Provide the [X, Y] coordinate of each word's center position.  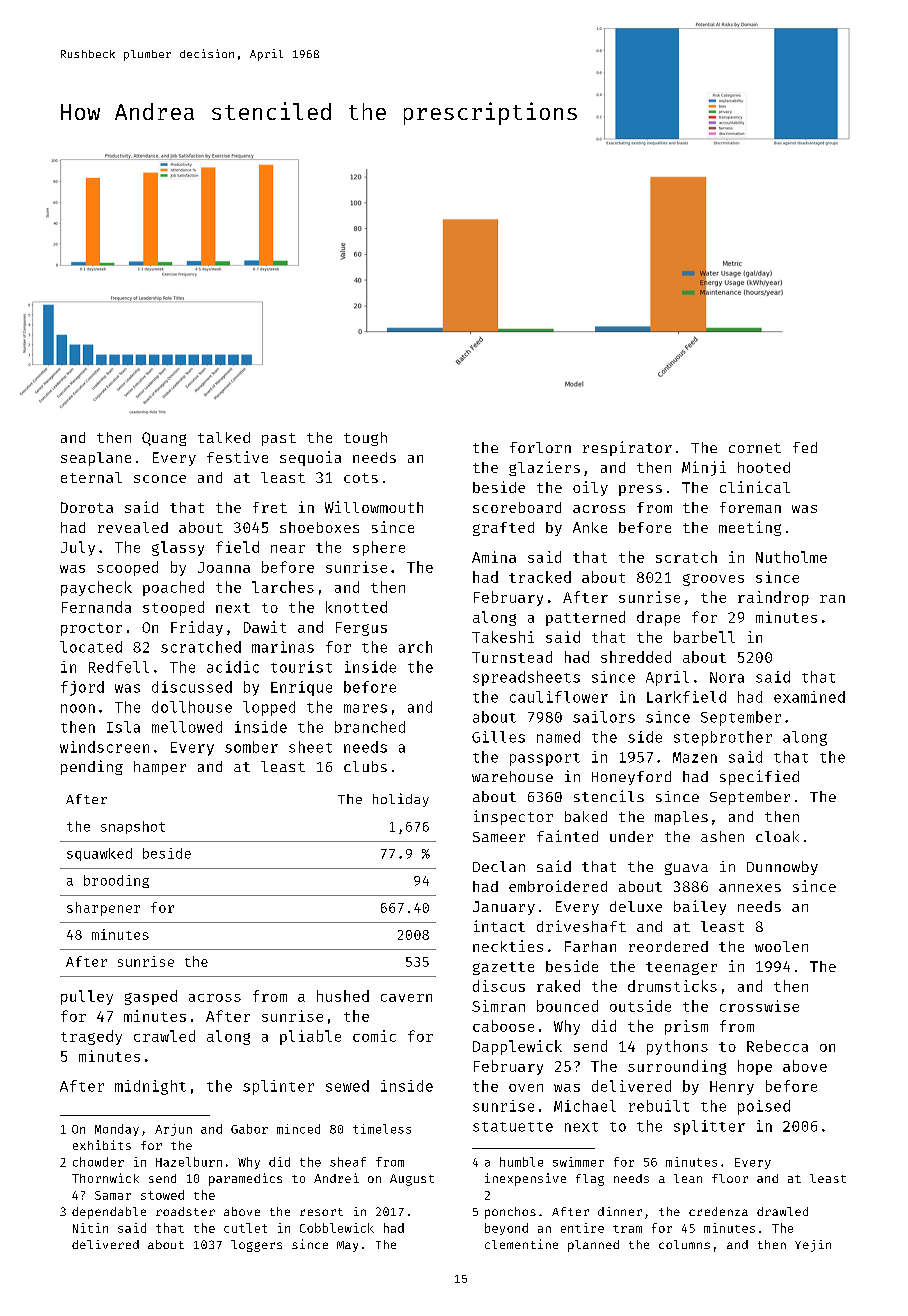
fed [805, 447]
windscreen [104, 747]
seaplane [96, 459]
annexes [750, 888]
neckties [508, 946]
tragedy [91, 1037]
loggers [256, 1246]
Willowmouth [374, 507]
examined [809, 697]
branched [370, 727]
